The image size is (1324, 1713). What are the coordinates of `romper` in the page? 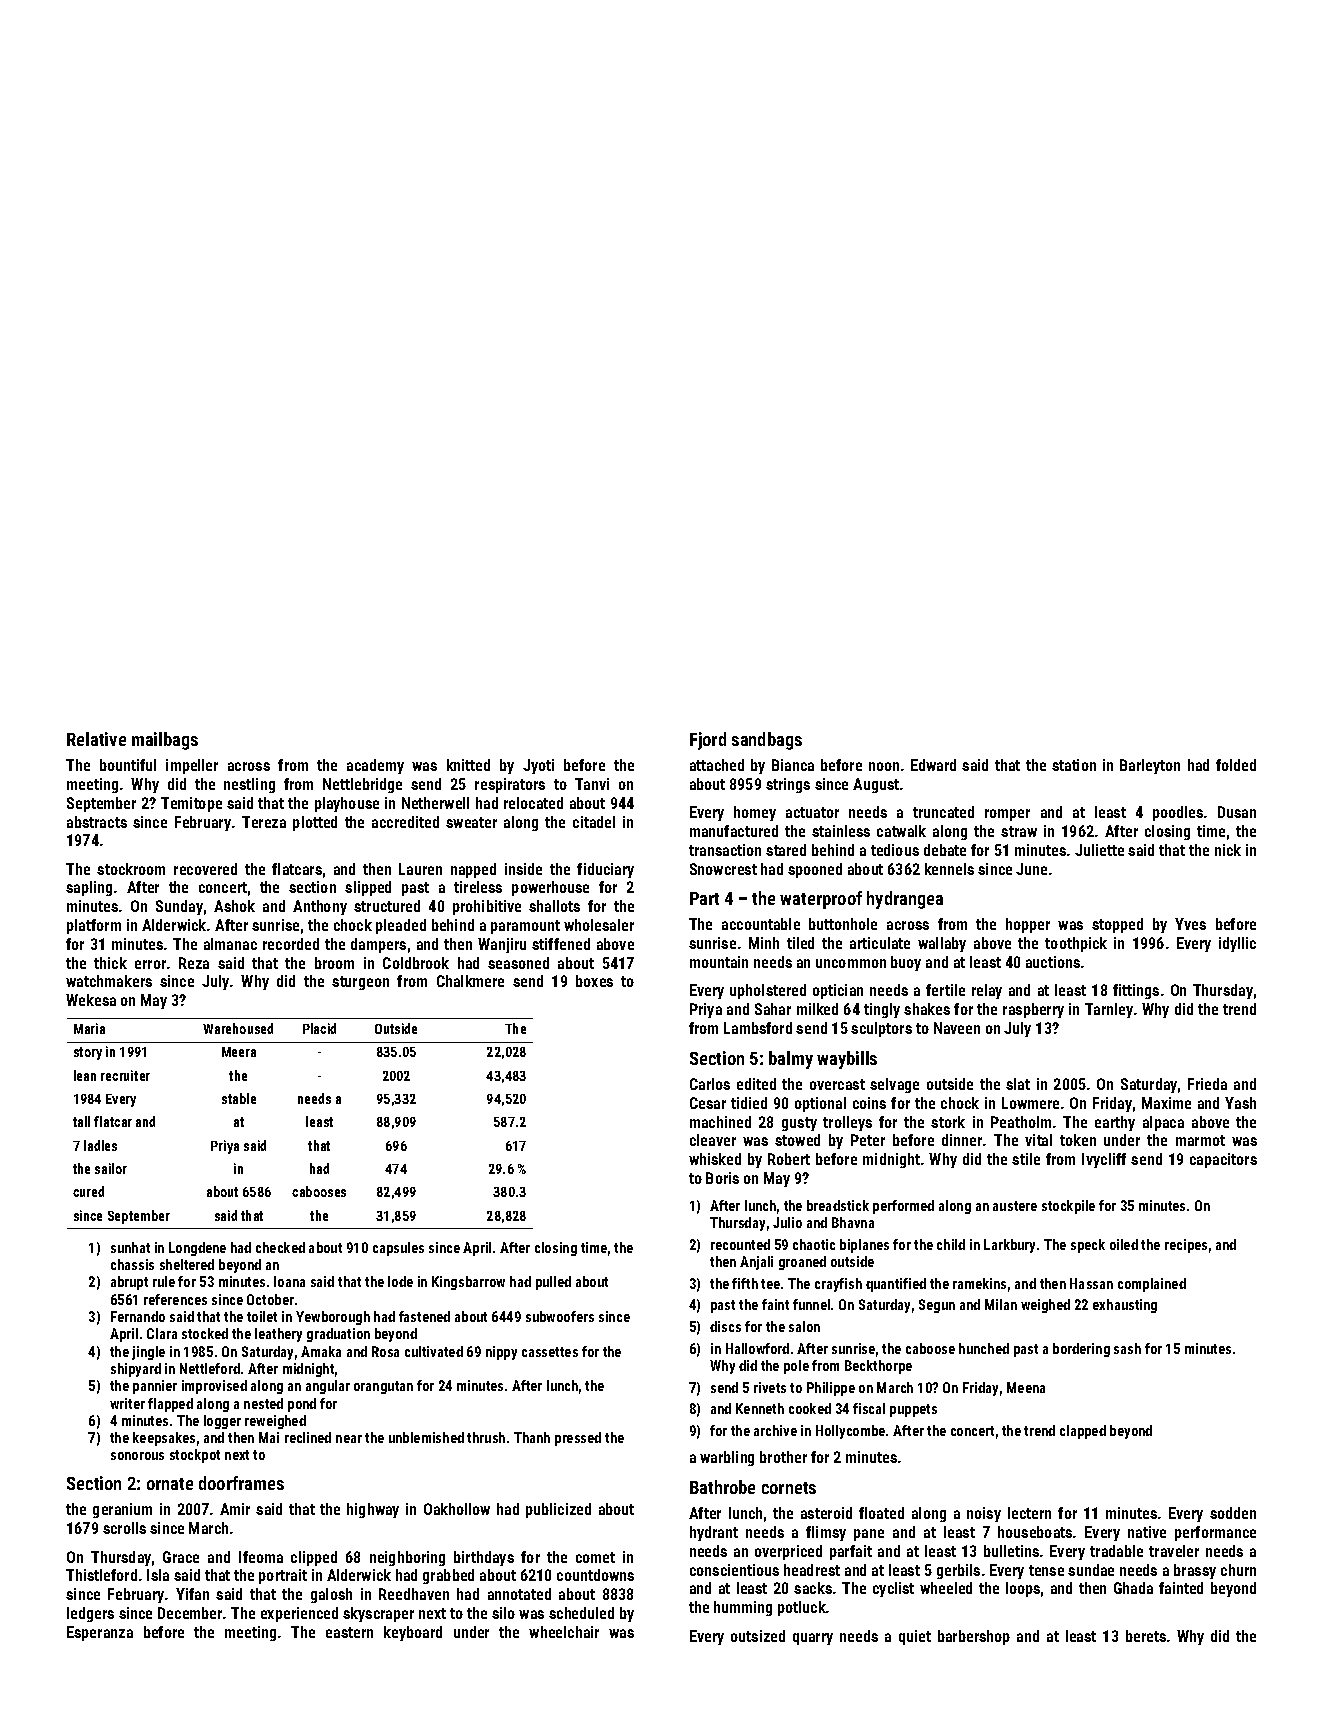 It's located at (1007, 815).
